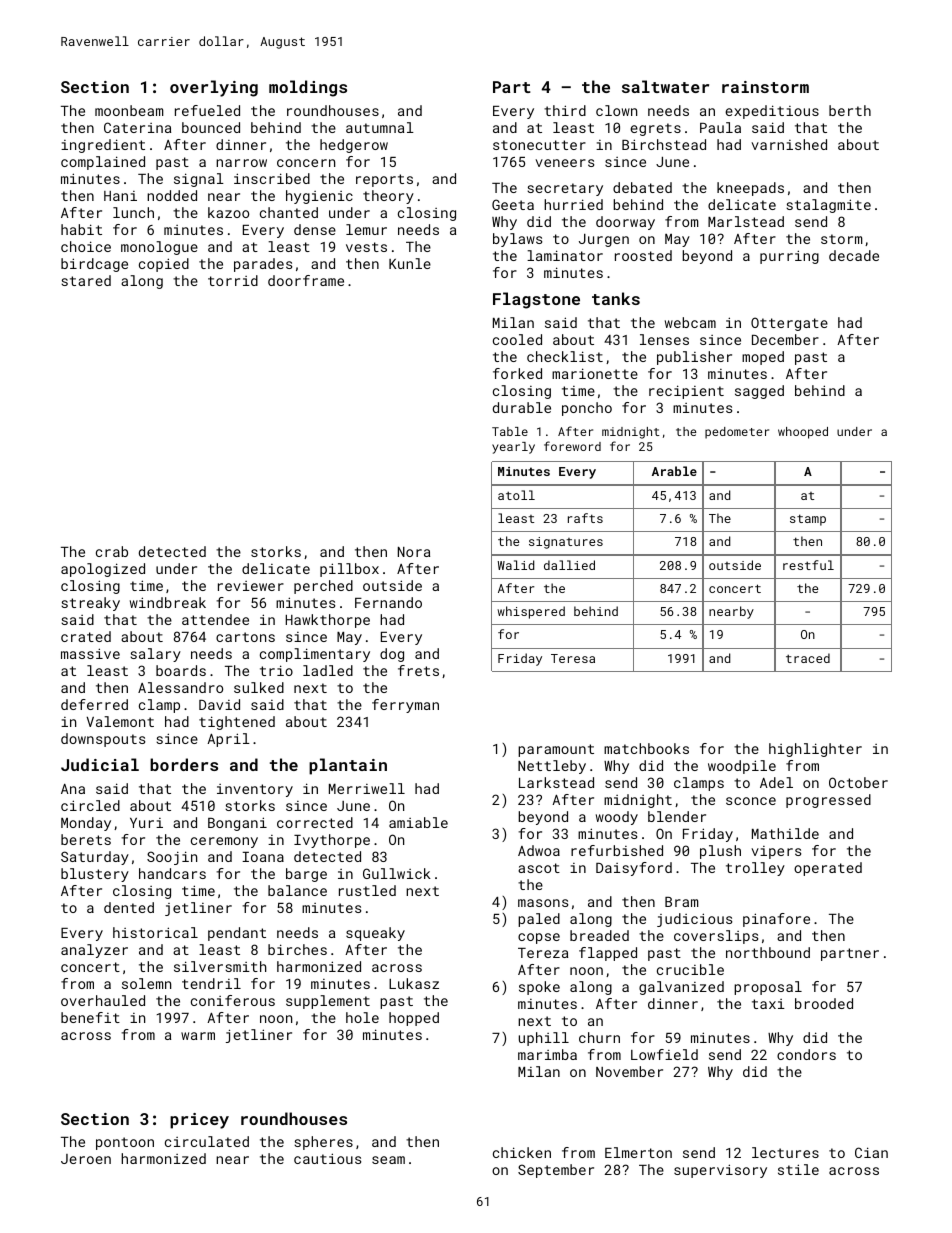 The height and width of the image is (1233, 952). Describe the element at coordinates (112, 551) in the image. I see `crab` at that location.
